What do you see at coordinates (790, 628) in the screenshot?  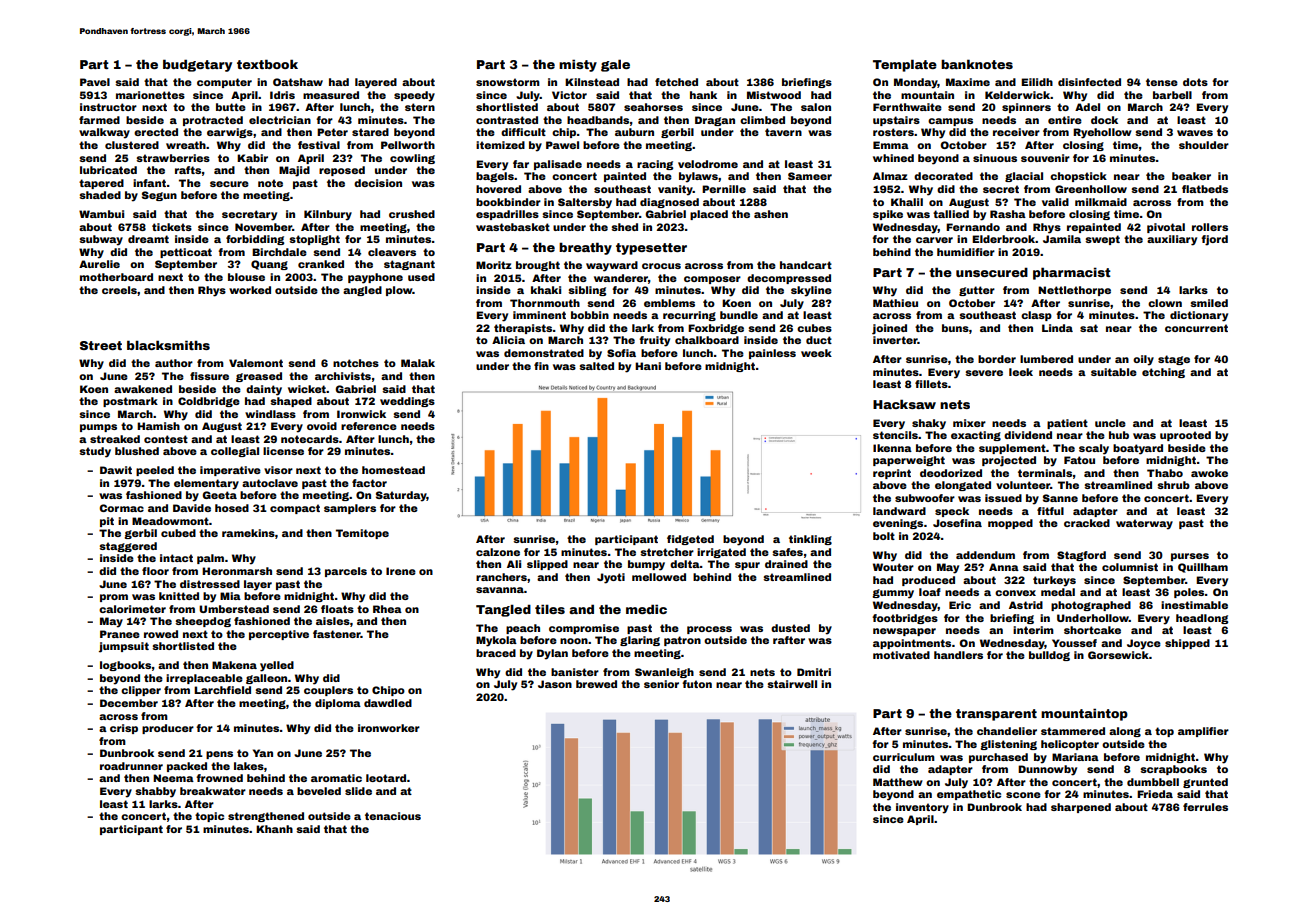 I see `dusted` at bounding box center [790, 628].
